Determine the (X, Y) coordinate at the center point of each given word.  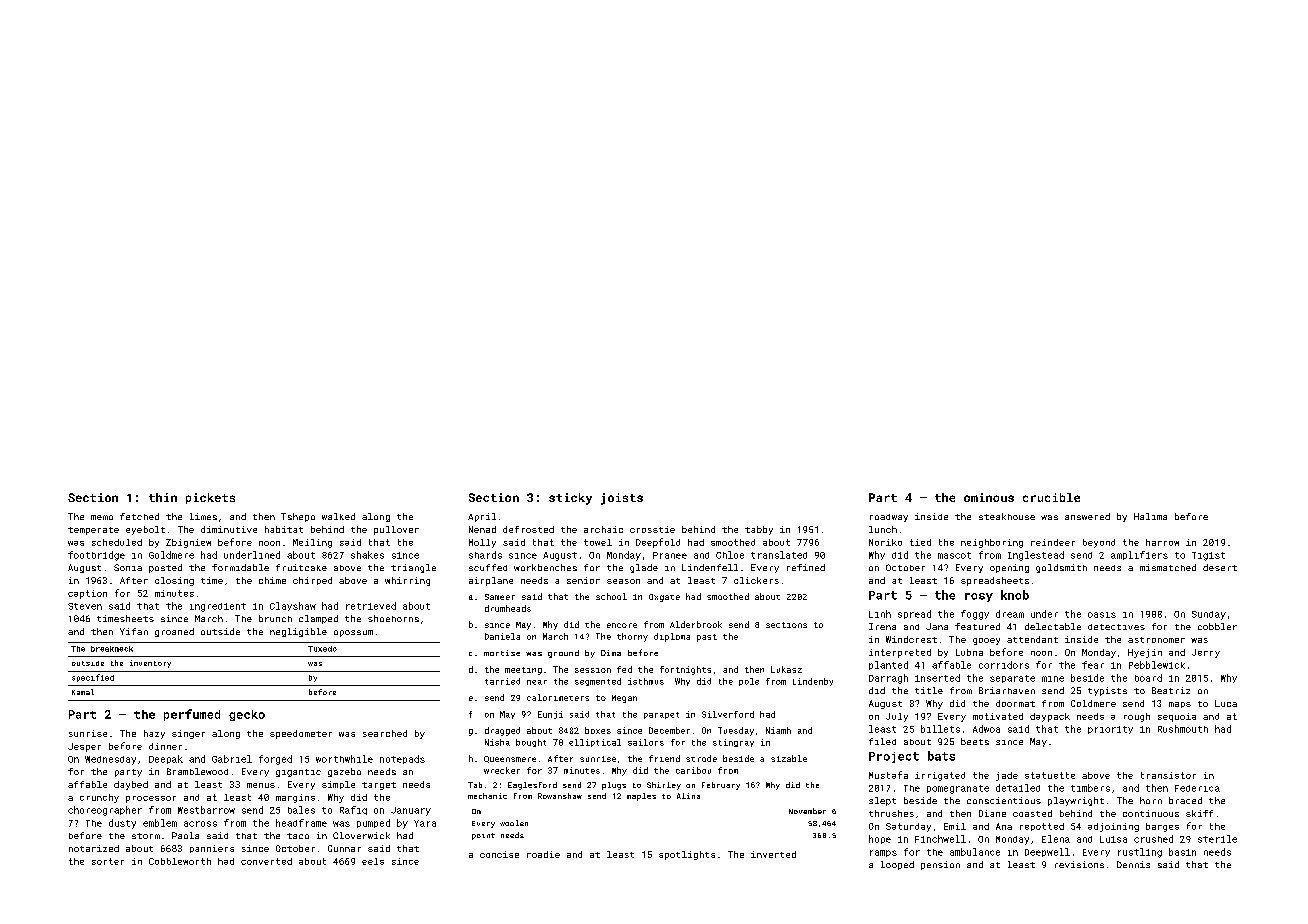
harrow (1162, 542)
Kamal (83, 692)
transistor (1168, 775)
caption (87, 594)
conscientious (1004, 800)
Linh (880, 614)
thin (163, 497)
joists (622, 499)
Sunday (1209, 615)
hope (880, 839)
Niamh (778, 730)
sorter (108, 861)
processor (151, 799)
